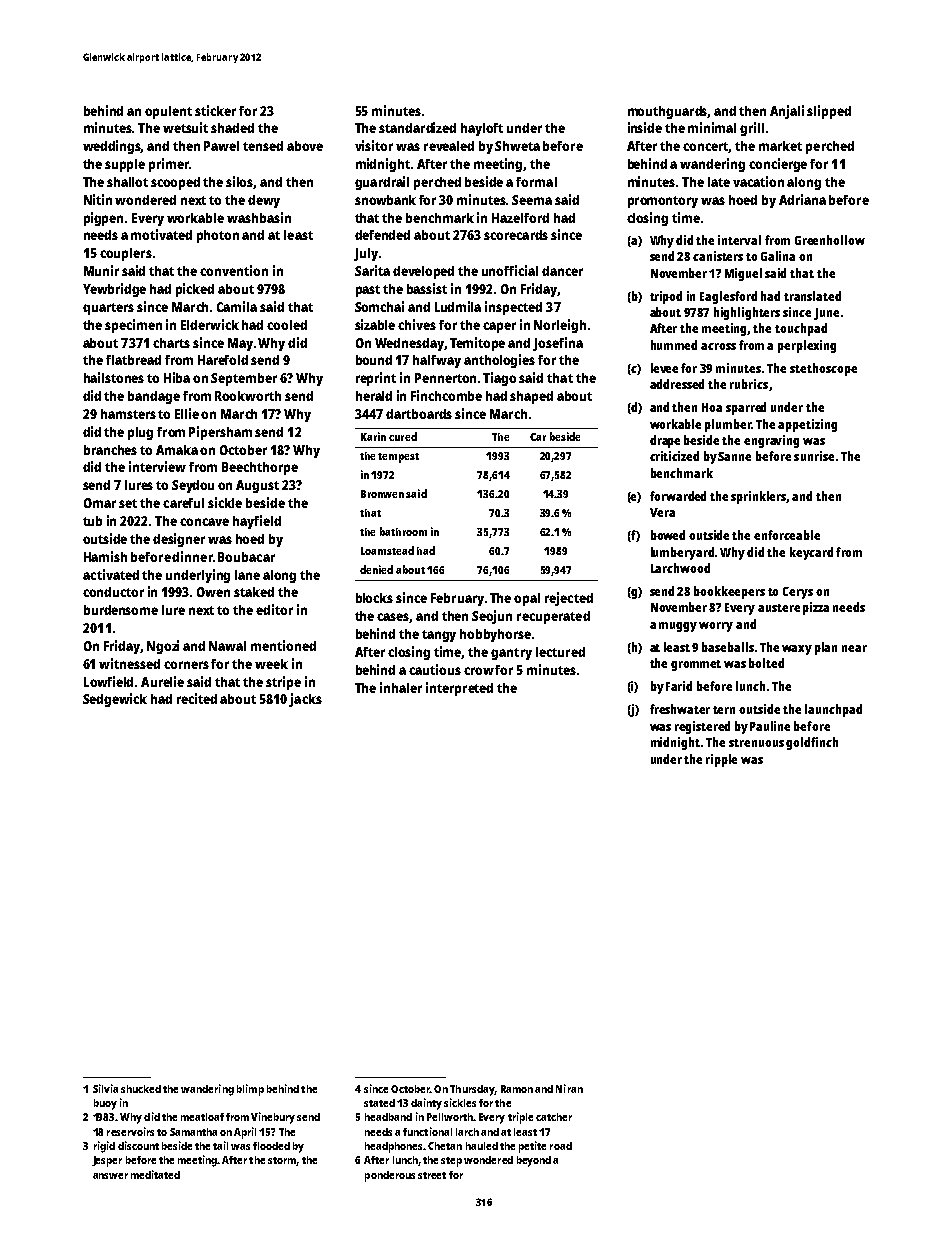 The image size is (952, 1233). Describe the element at coordinates (569, 1088) in the screenshot. I see `Niran` at that location.
